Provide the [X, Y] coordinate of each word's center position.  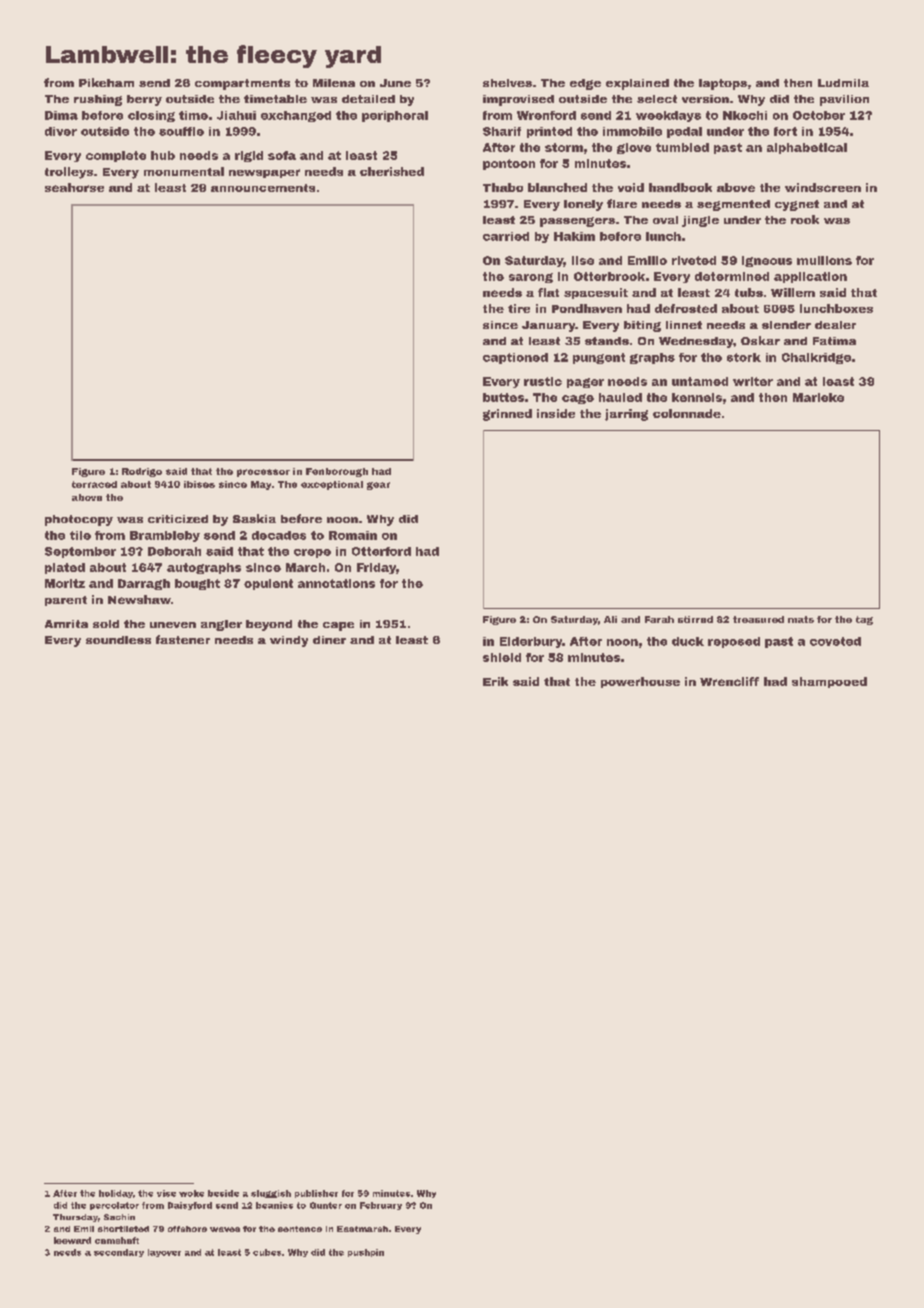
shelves [507, 83]
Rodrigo [142, 472]
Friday [376, 568]
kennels [697, 397]
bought [197, 584]
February [381, 1206]
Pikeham [106, 82]
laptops [723, 84]
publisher [316, 1194]
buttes [503, 397]
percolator [114, 1206]
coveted [835, 641]
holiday [116, 1194]
